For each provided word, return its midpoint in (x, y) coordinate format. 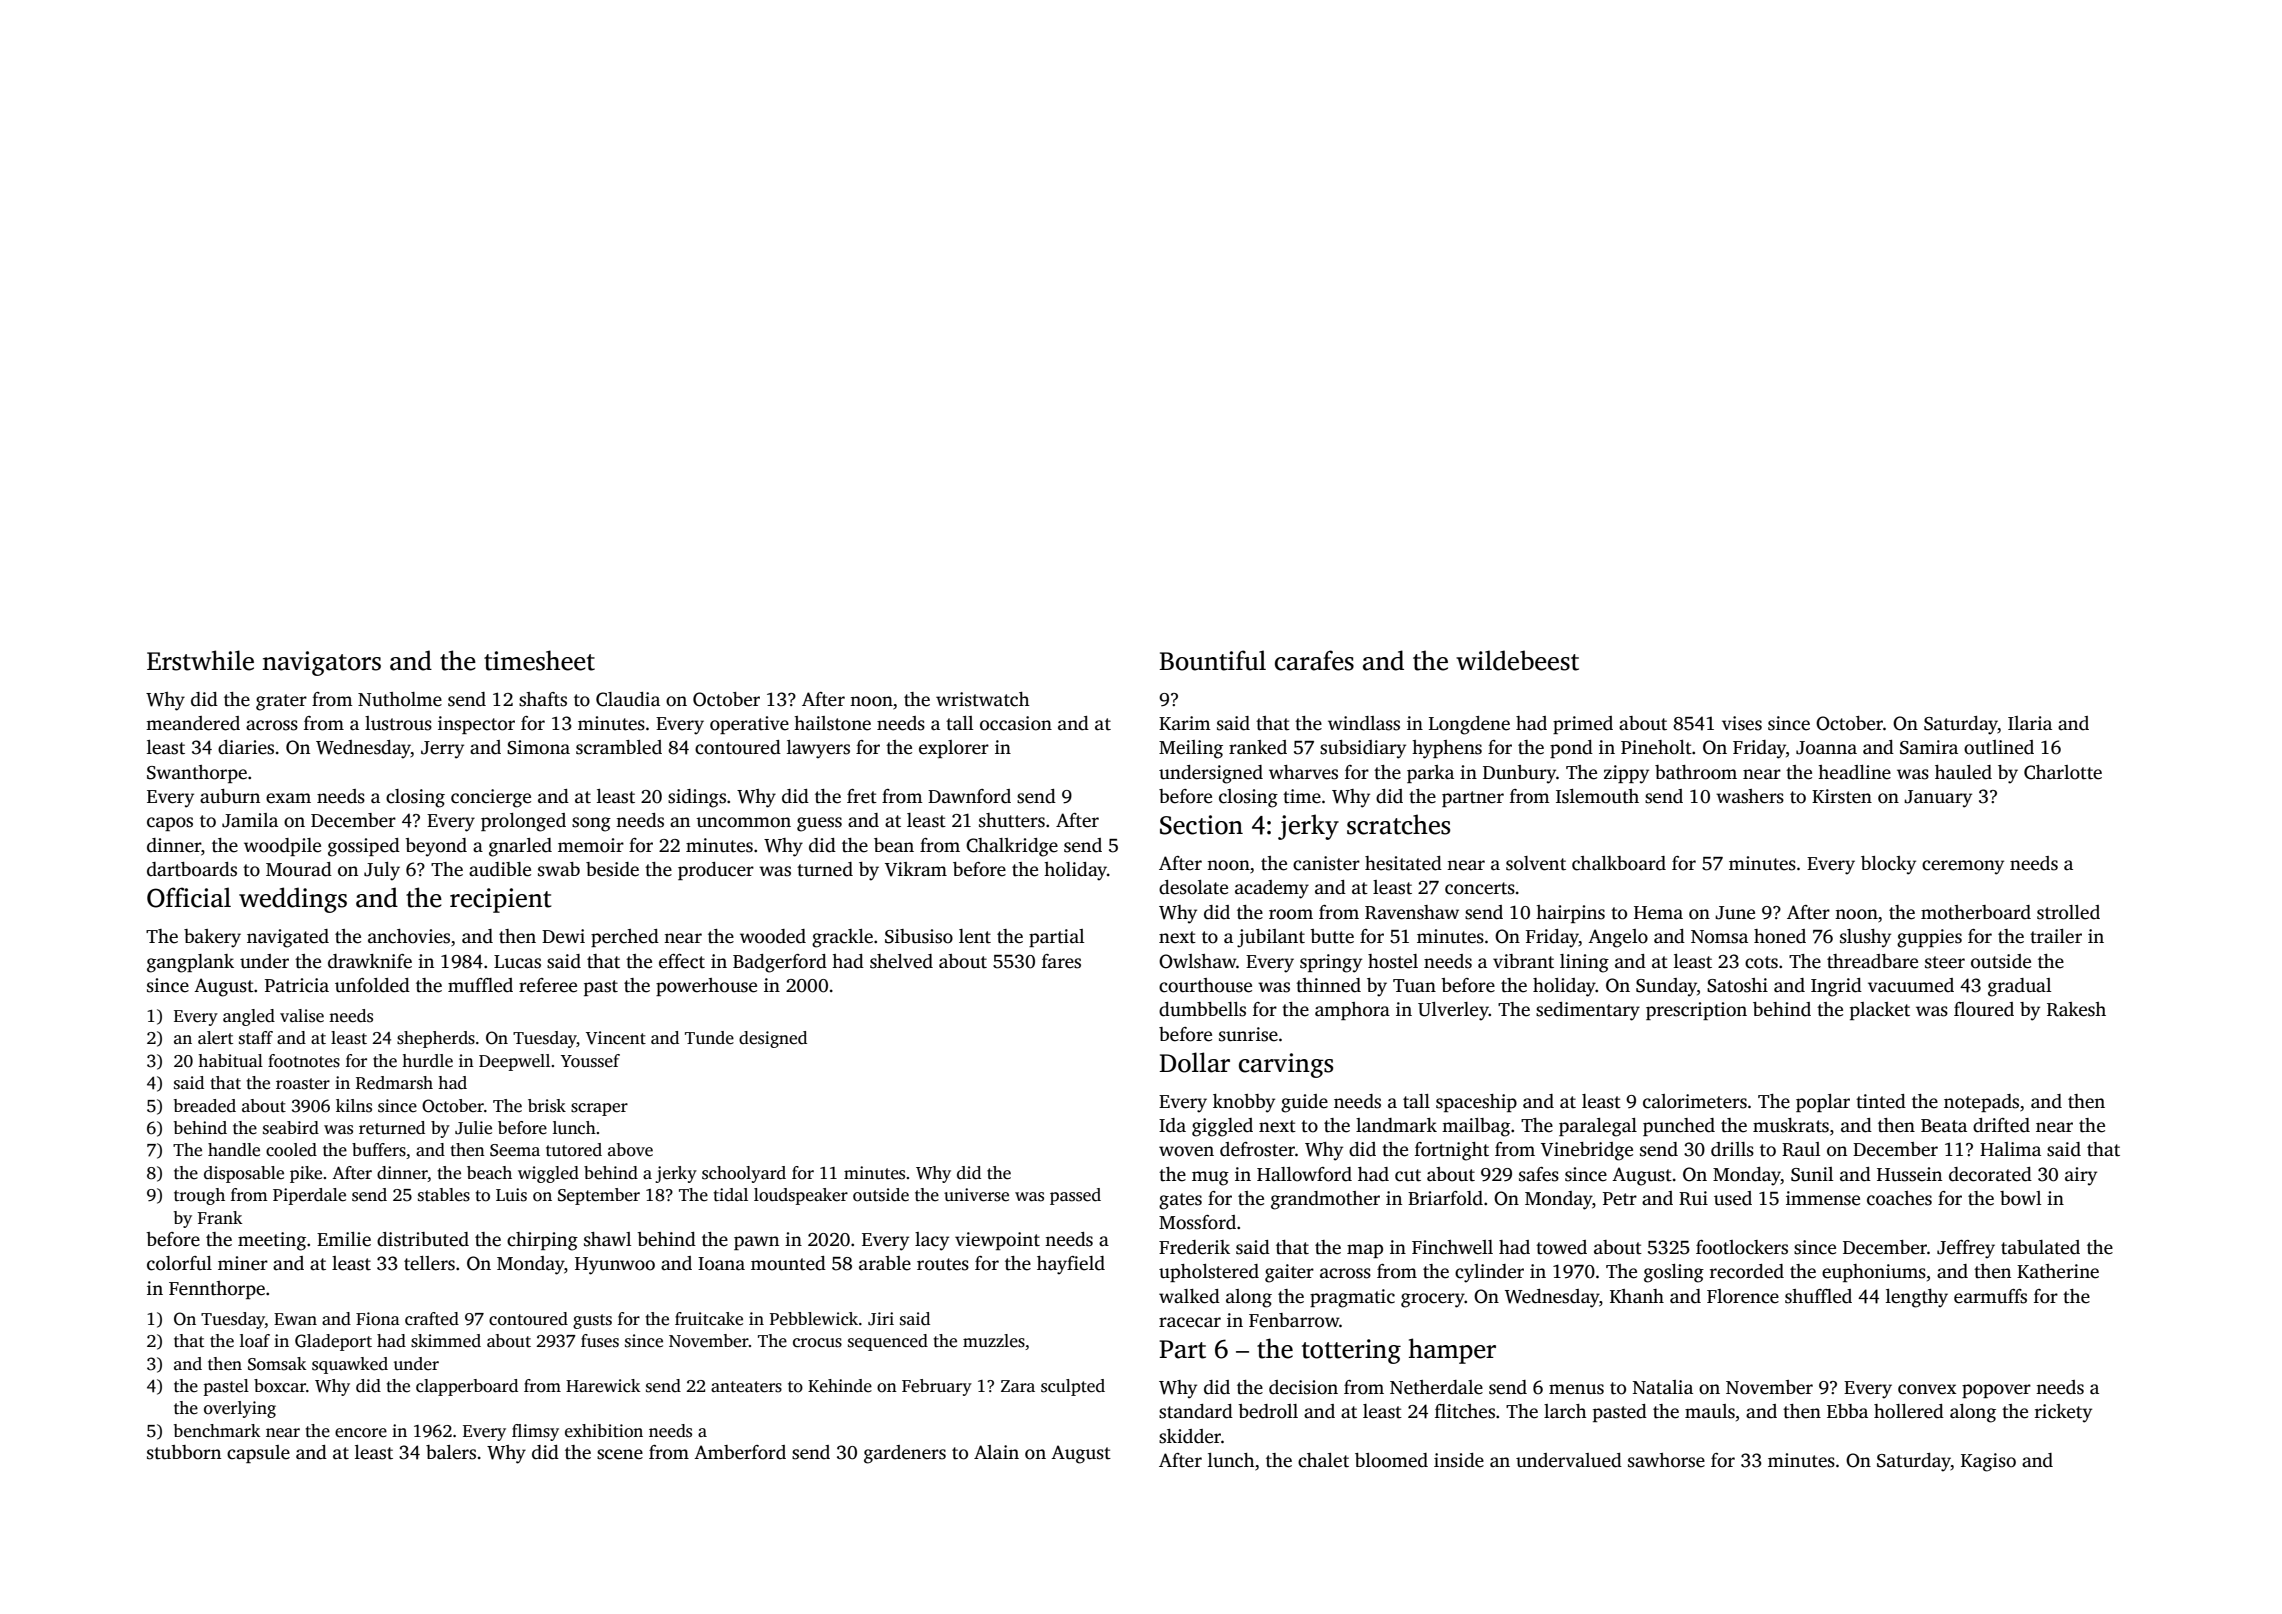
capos (170, 824)
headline (1854, 772)
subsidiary (1363, 749)
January (1938, 799)
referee (548, 985)
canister (1326, 863)
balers (451, 1452)
